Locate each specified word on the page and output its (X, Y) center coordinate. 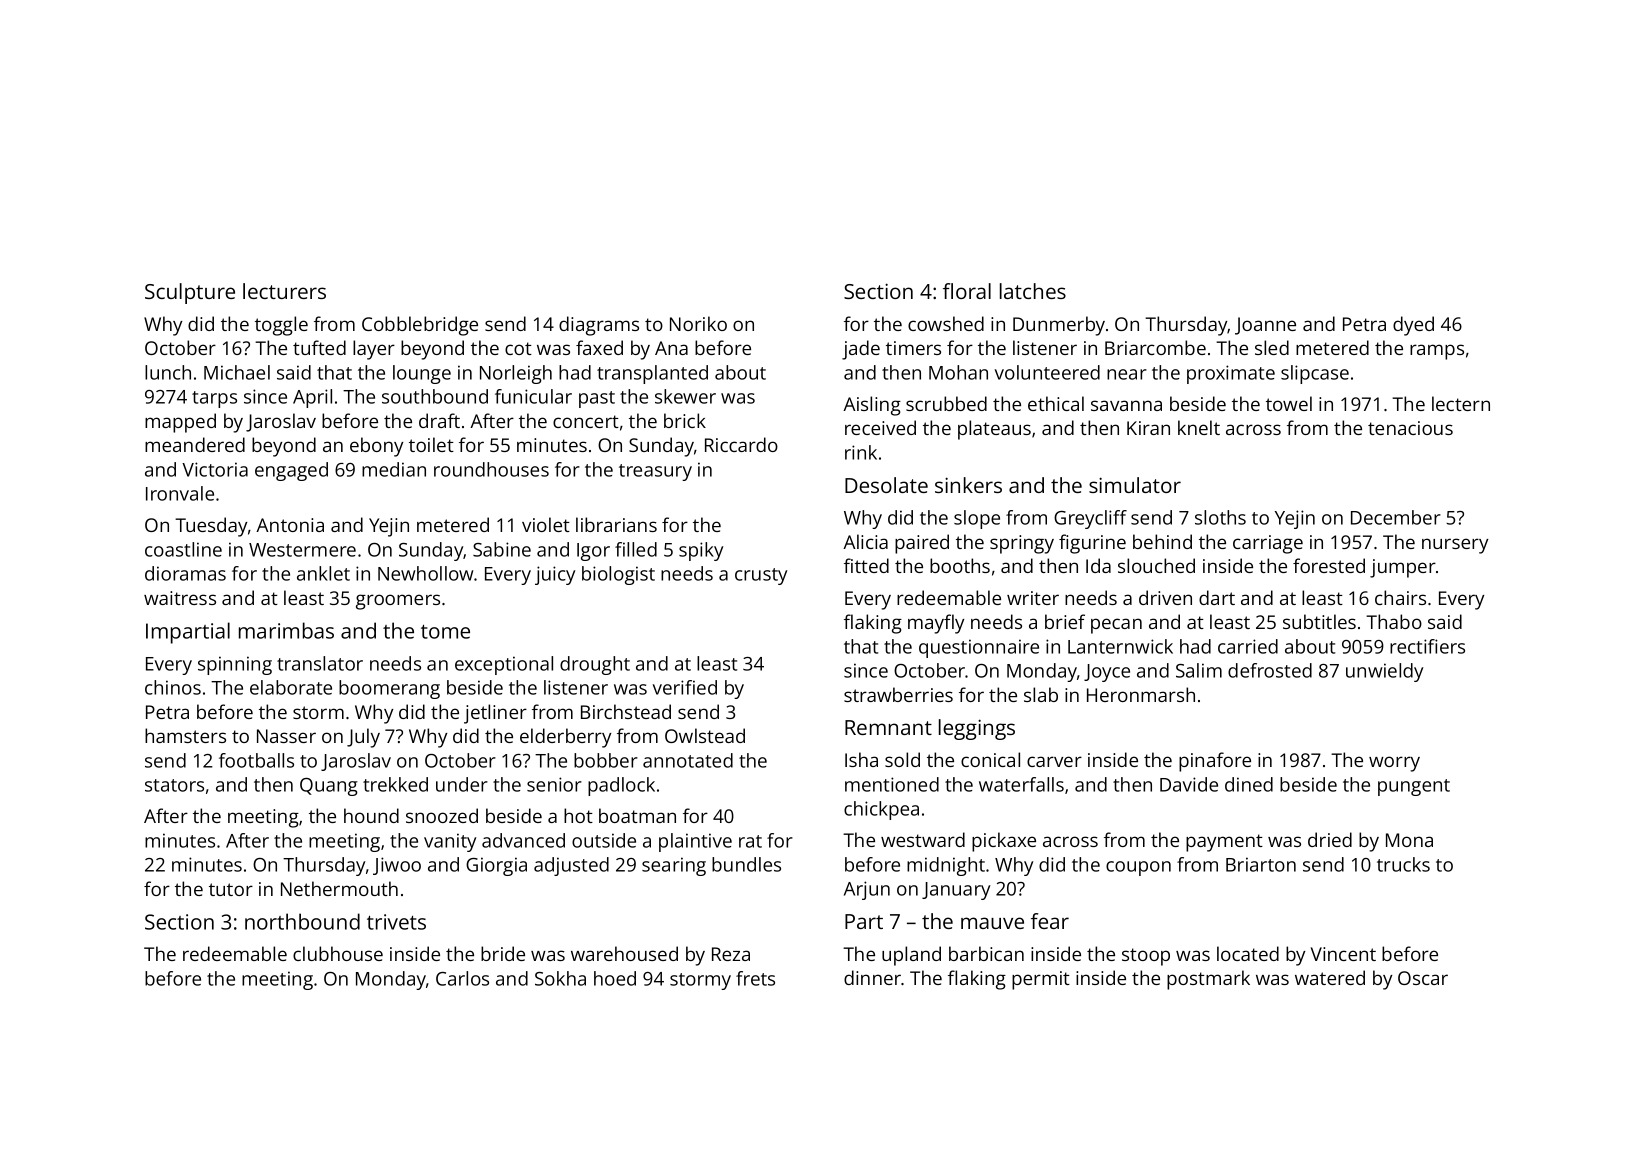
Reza (731, 954)
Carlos (462, 978)
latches (1033, 291)
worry (1394, 764)
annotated (688, 760)
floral (967, 291)
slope (977, 519)
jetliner (495, 714)
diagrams (599, 326)
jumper (1403, 568)
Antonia (290, 525)
